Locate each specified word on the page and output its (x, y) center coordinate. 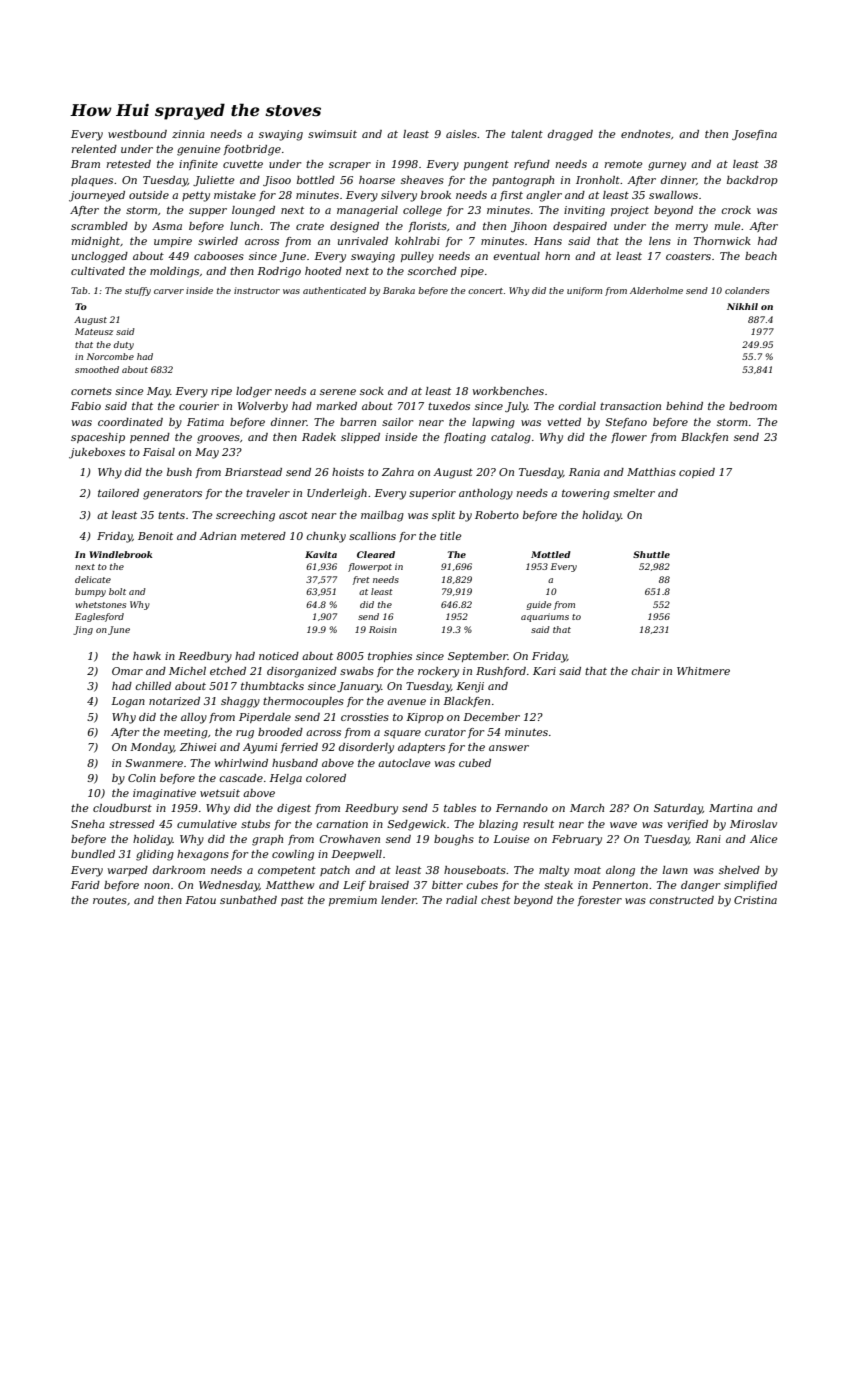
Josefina (754, 135)
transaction (630, 406)
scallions (372, 536)
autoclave (404, 763)
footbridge (252, 150)
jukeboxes (97, 453)
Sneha (87, 824)
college (422, 211)
